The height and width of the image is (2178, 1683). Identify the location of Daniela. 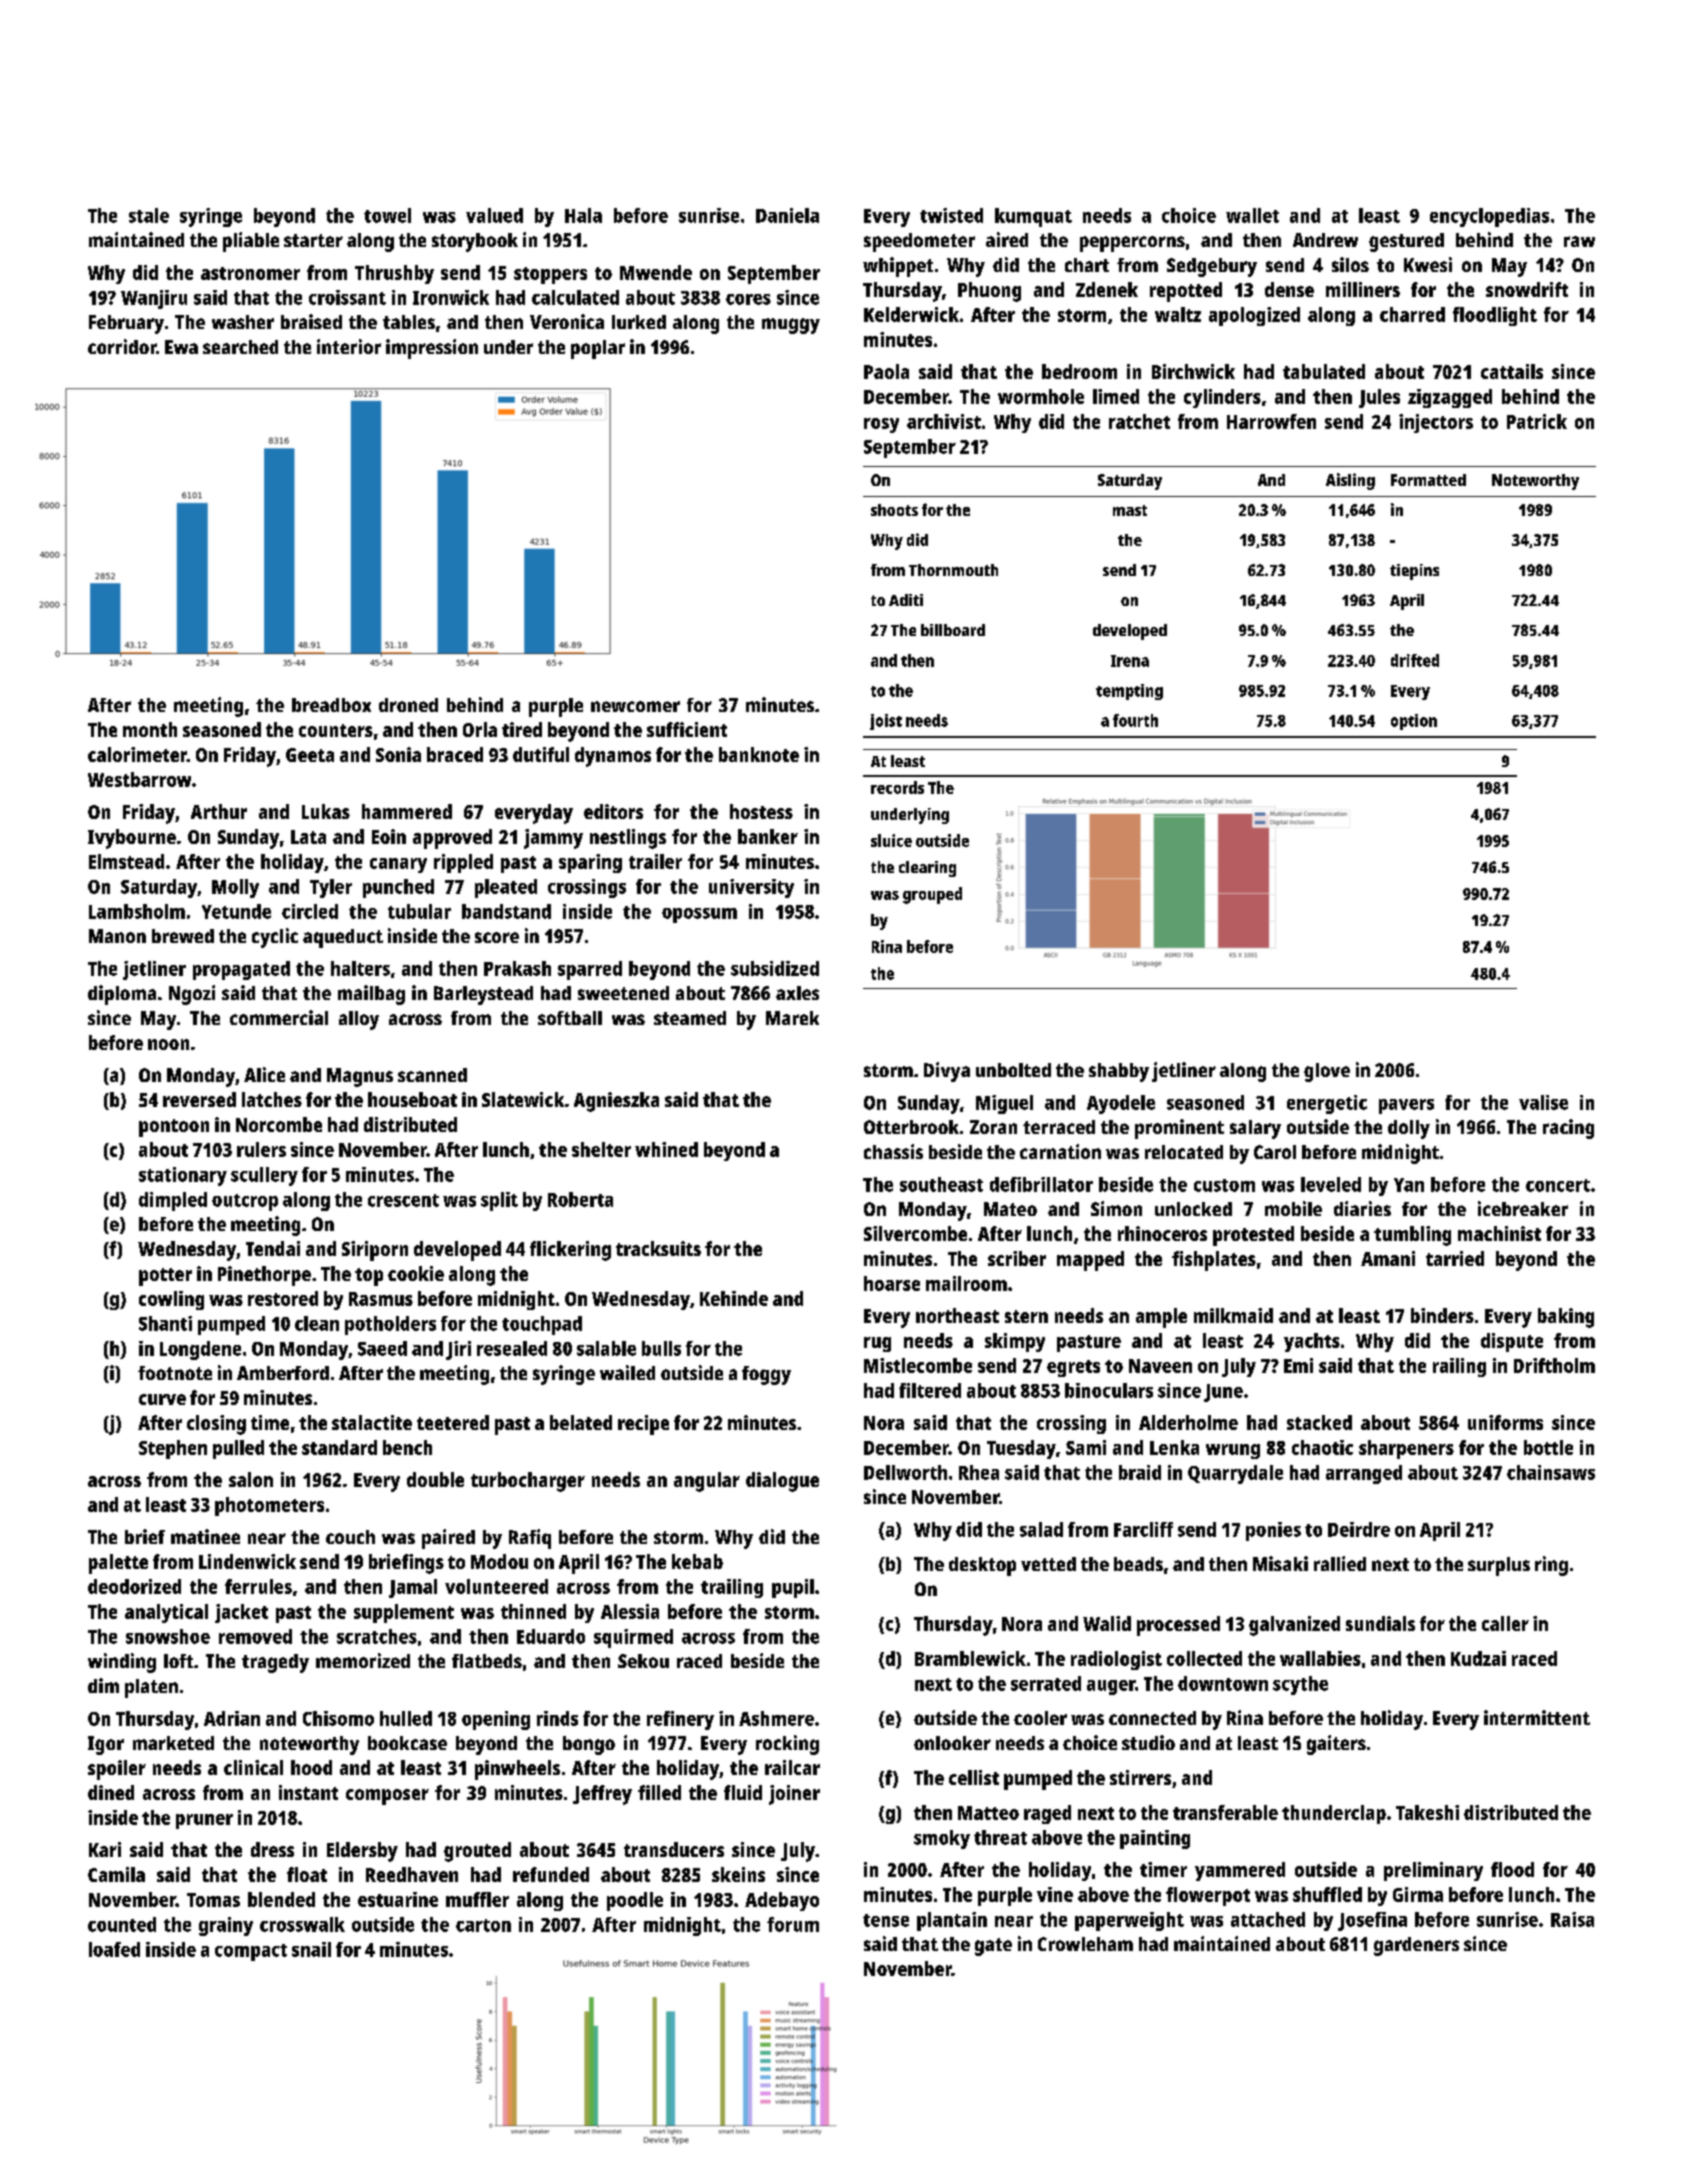
(787, 215).
